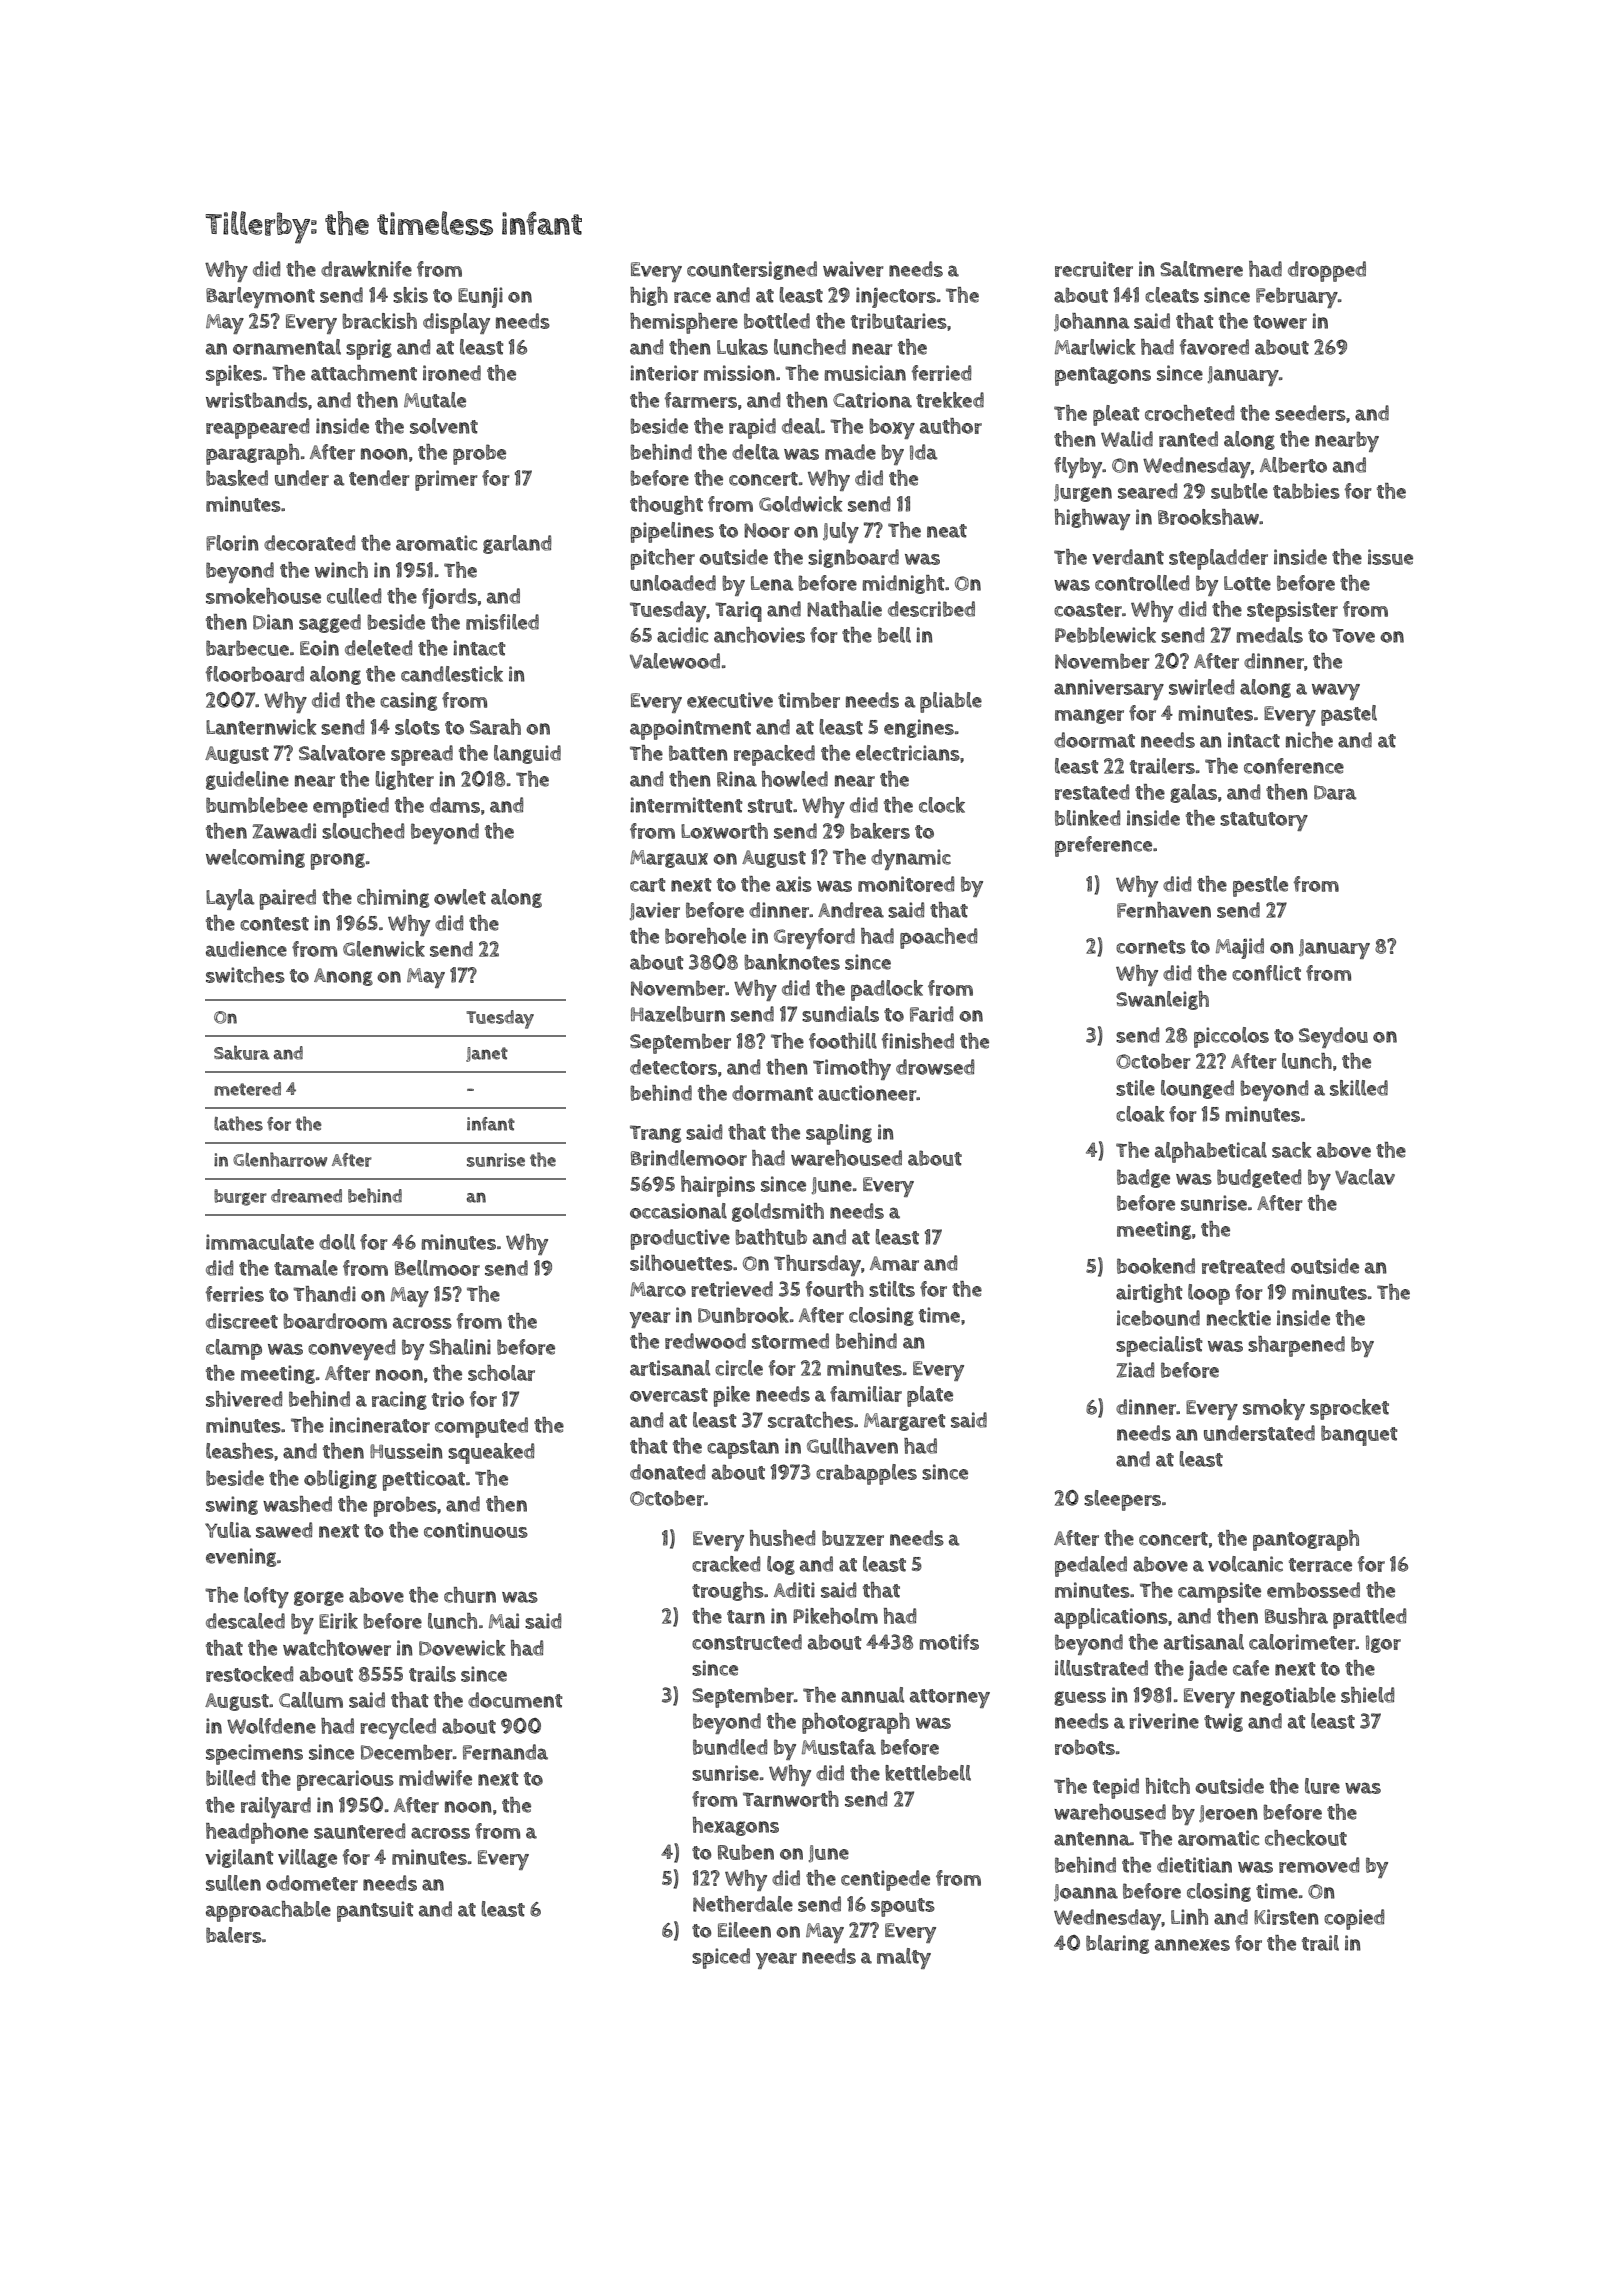 Image resolution: width=1620 pixels, height=2292 pixels. I want to click on spiced, so click(721, 1958).
